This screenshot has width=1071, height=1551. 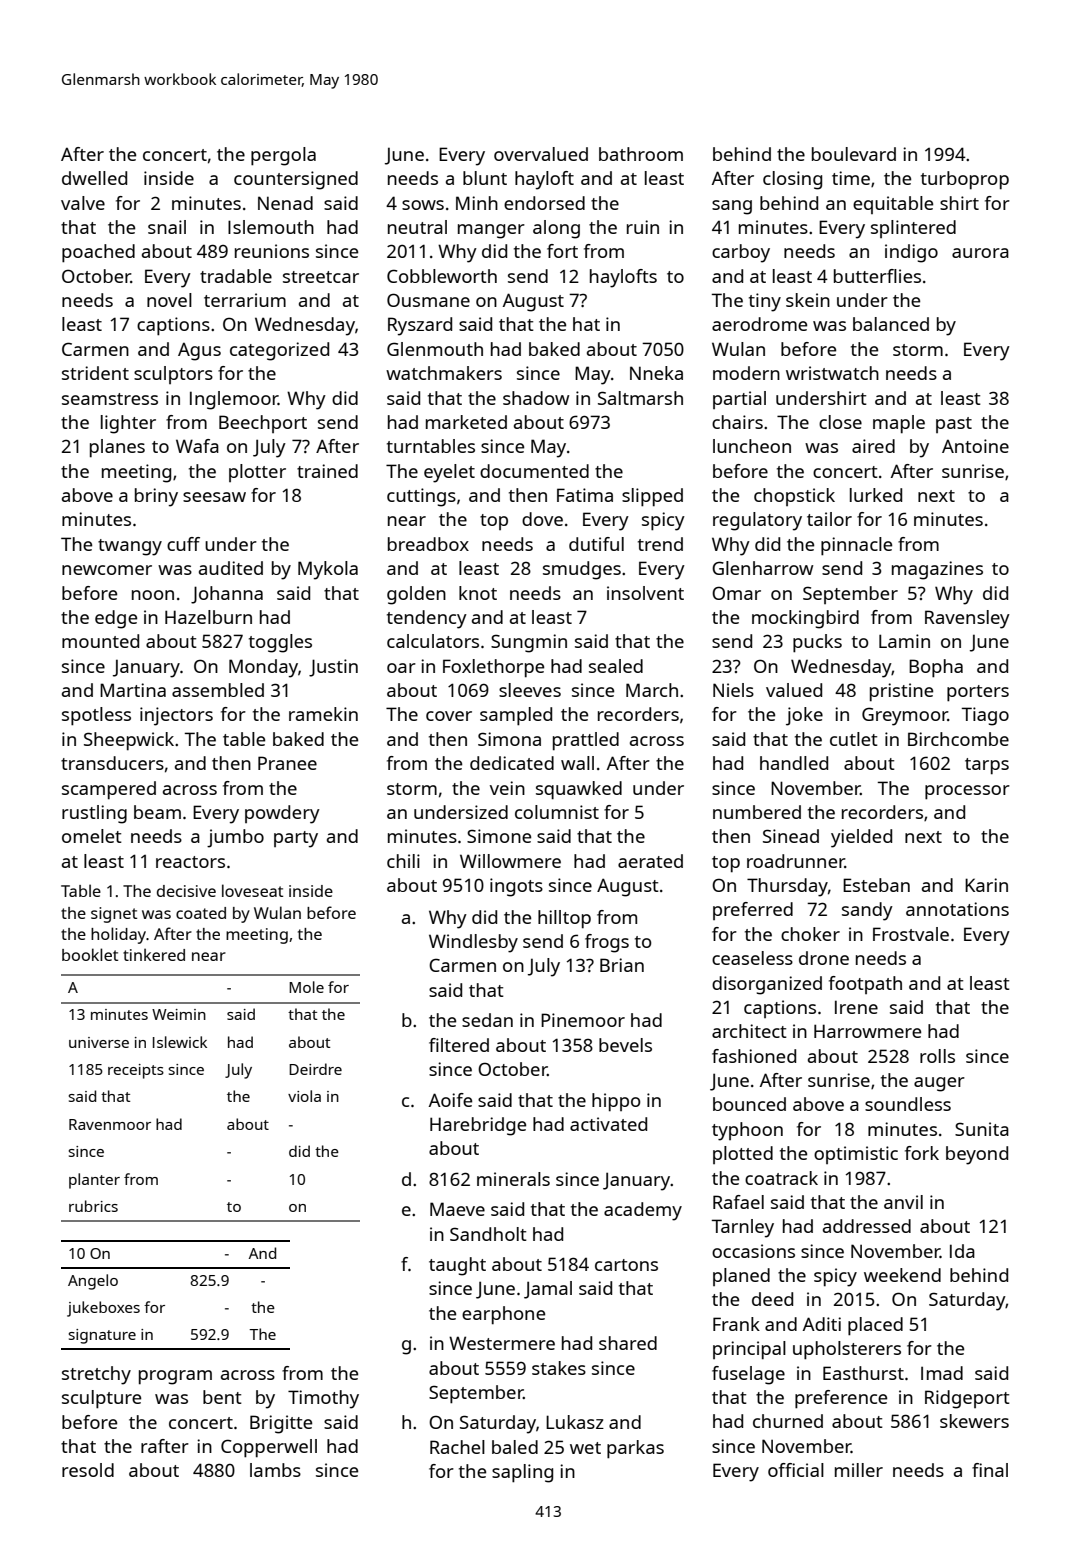 I want to click on processor, so click(x=967, y=792).
